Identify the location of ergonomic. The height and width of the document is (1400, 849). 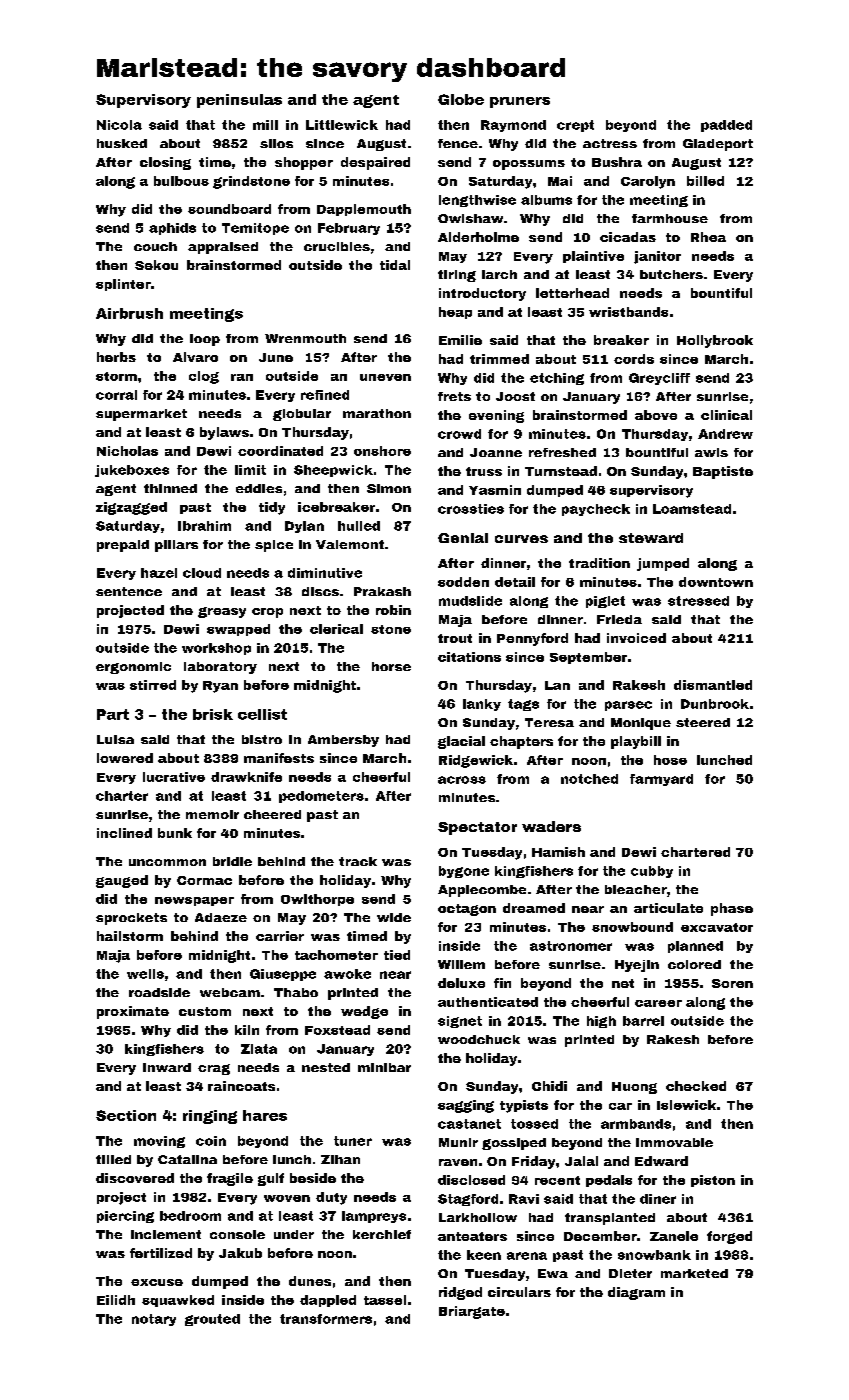
(133, 668).
